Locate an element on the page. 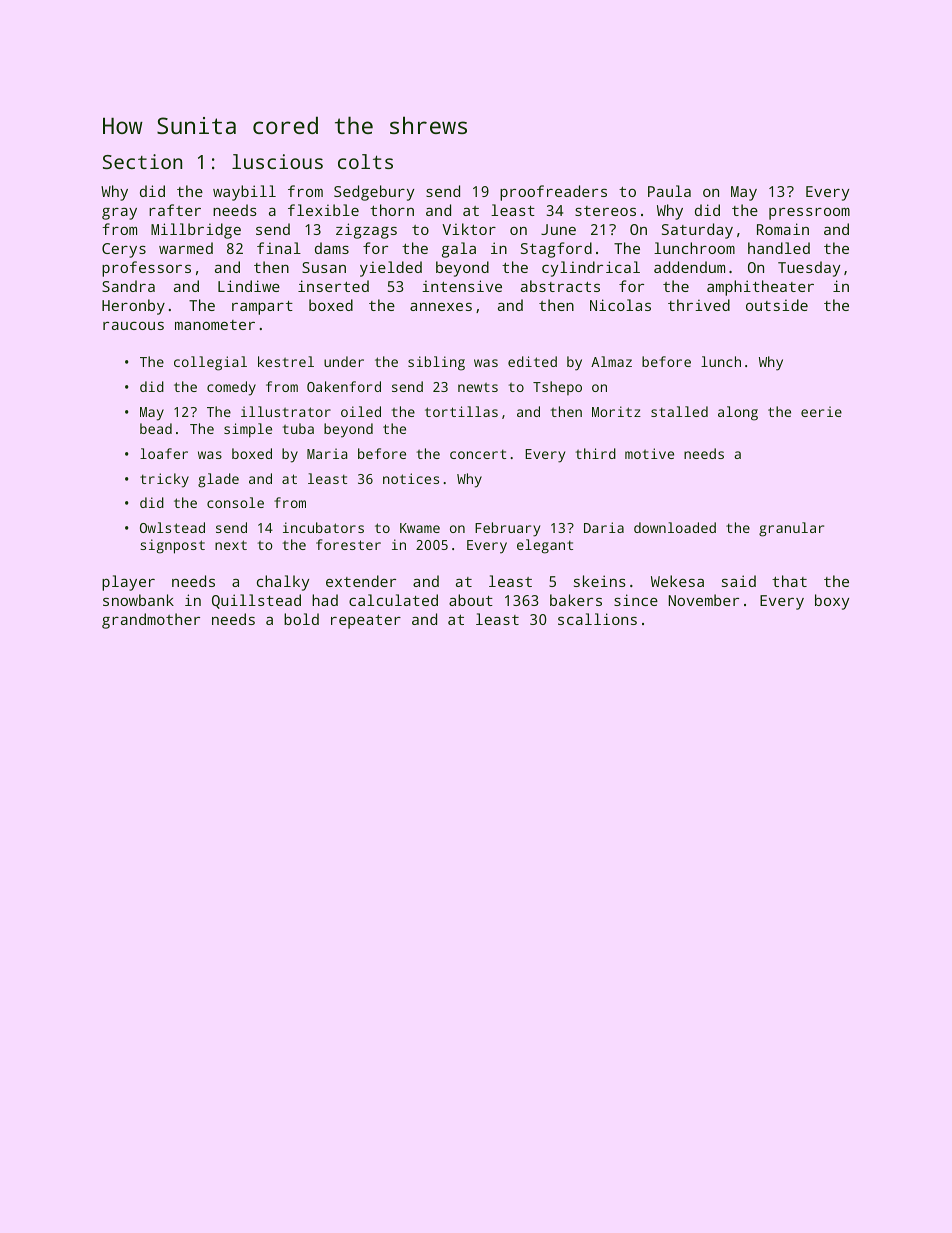 This image has width=952, height=1233. boxy is located at coordinates (832, 602).
